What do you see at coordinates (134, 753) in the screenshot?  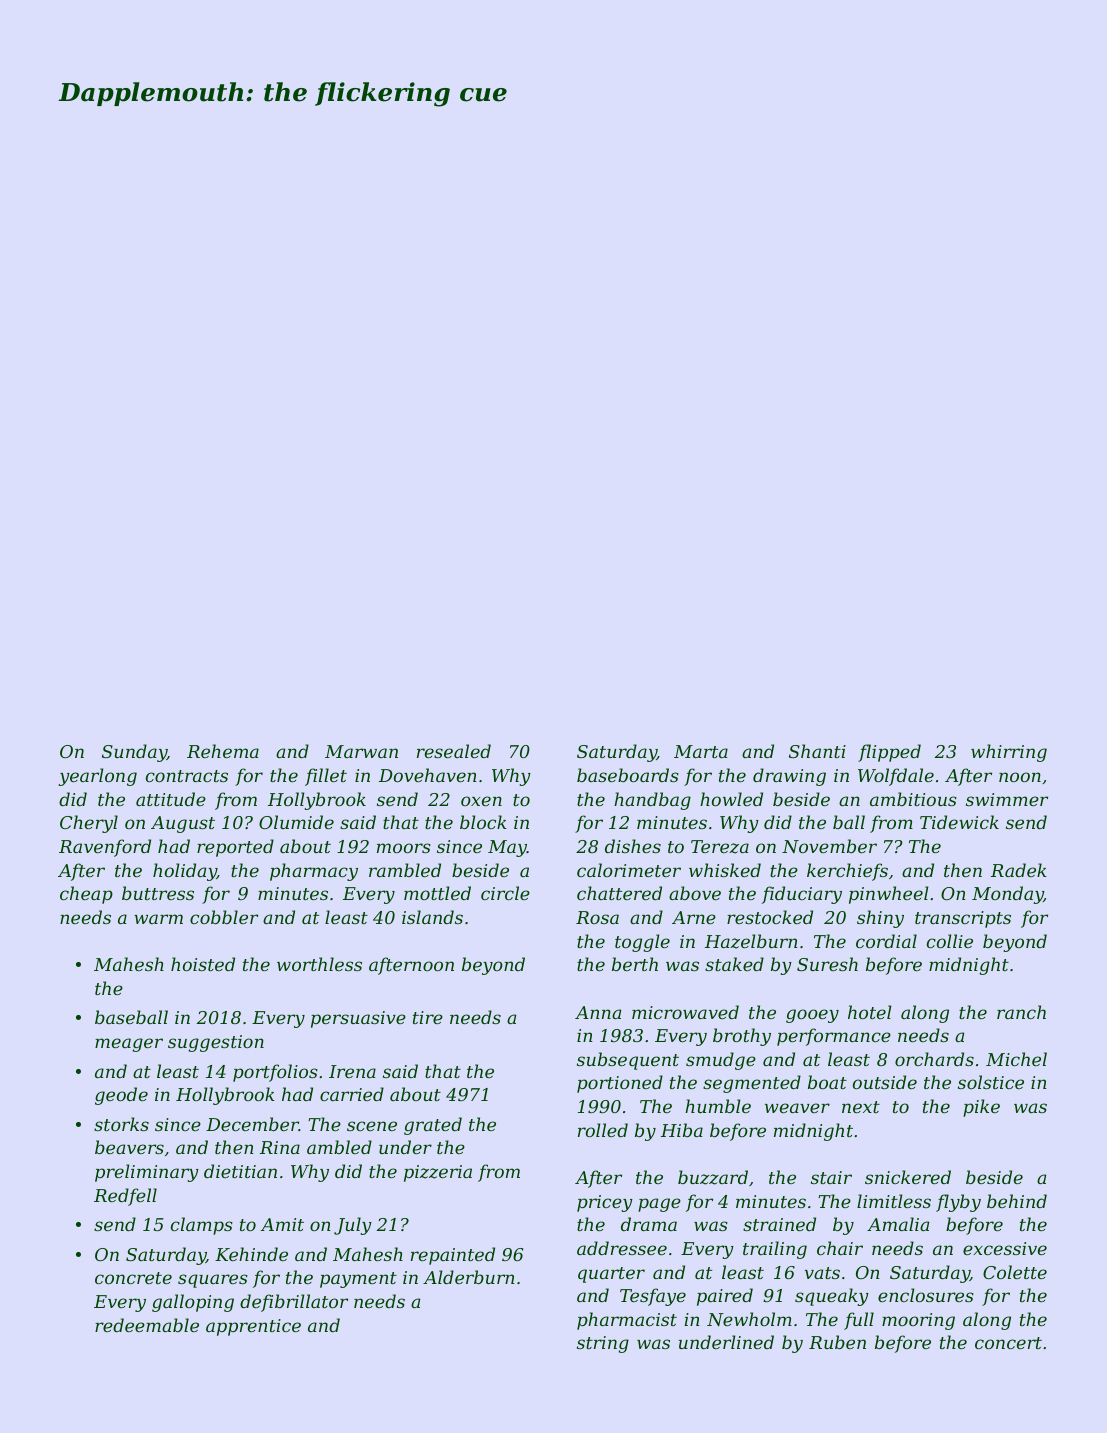 I see `Sunday` at bounding box center [134, 753].
